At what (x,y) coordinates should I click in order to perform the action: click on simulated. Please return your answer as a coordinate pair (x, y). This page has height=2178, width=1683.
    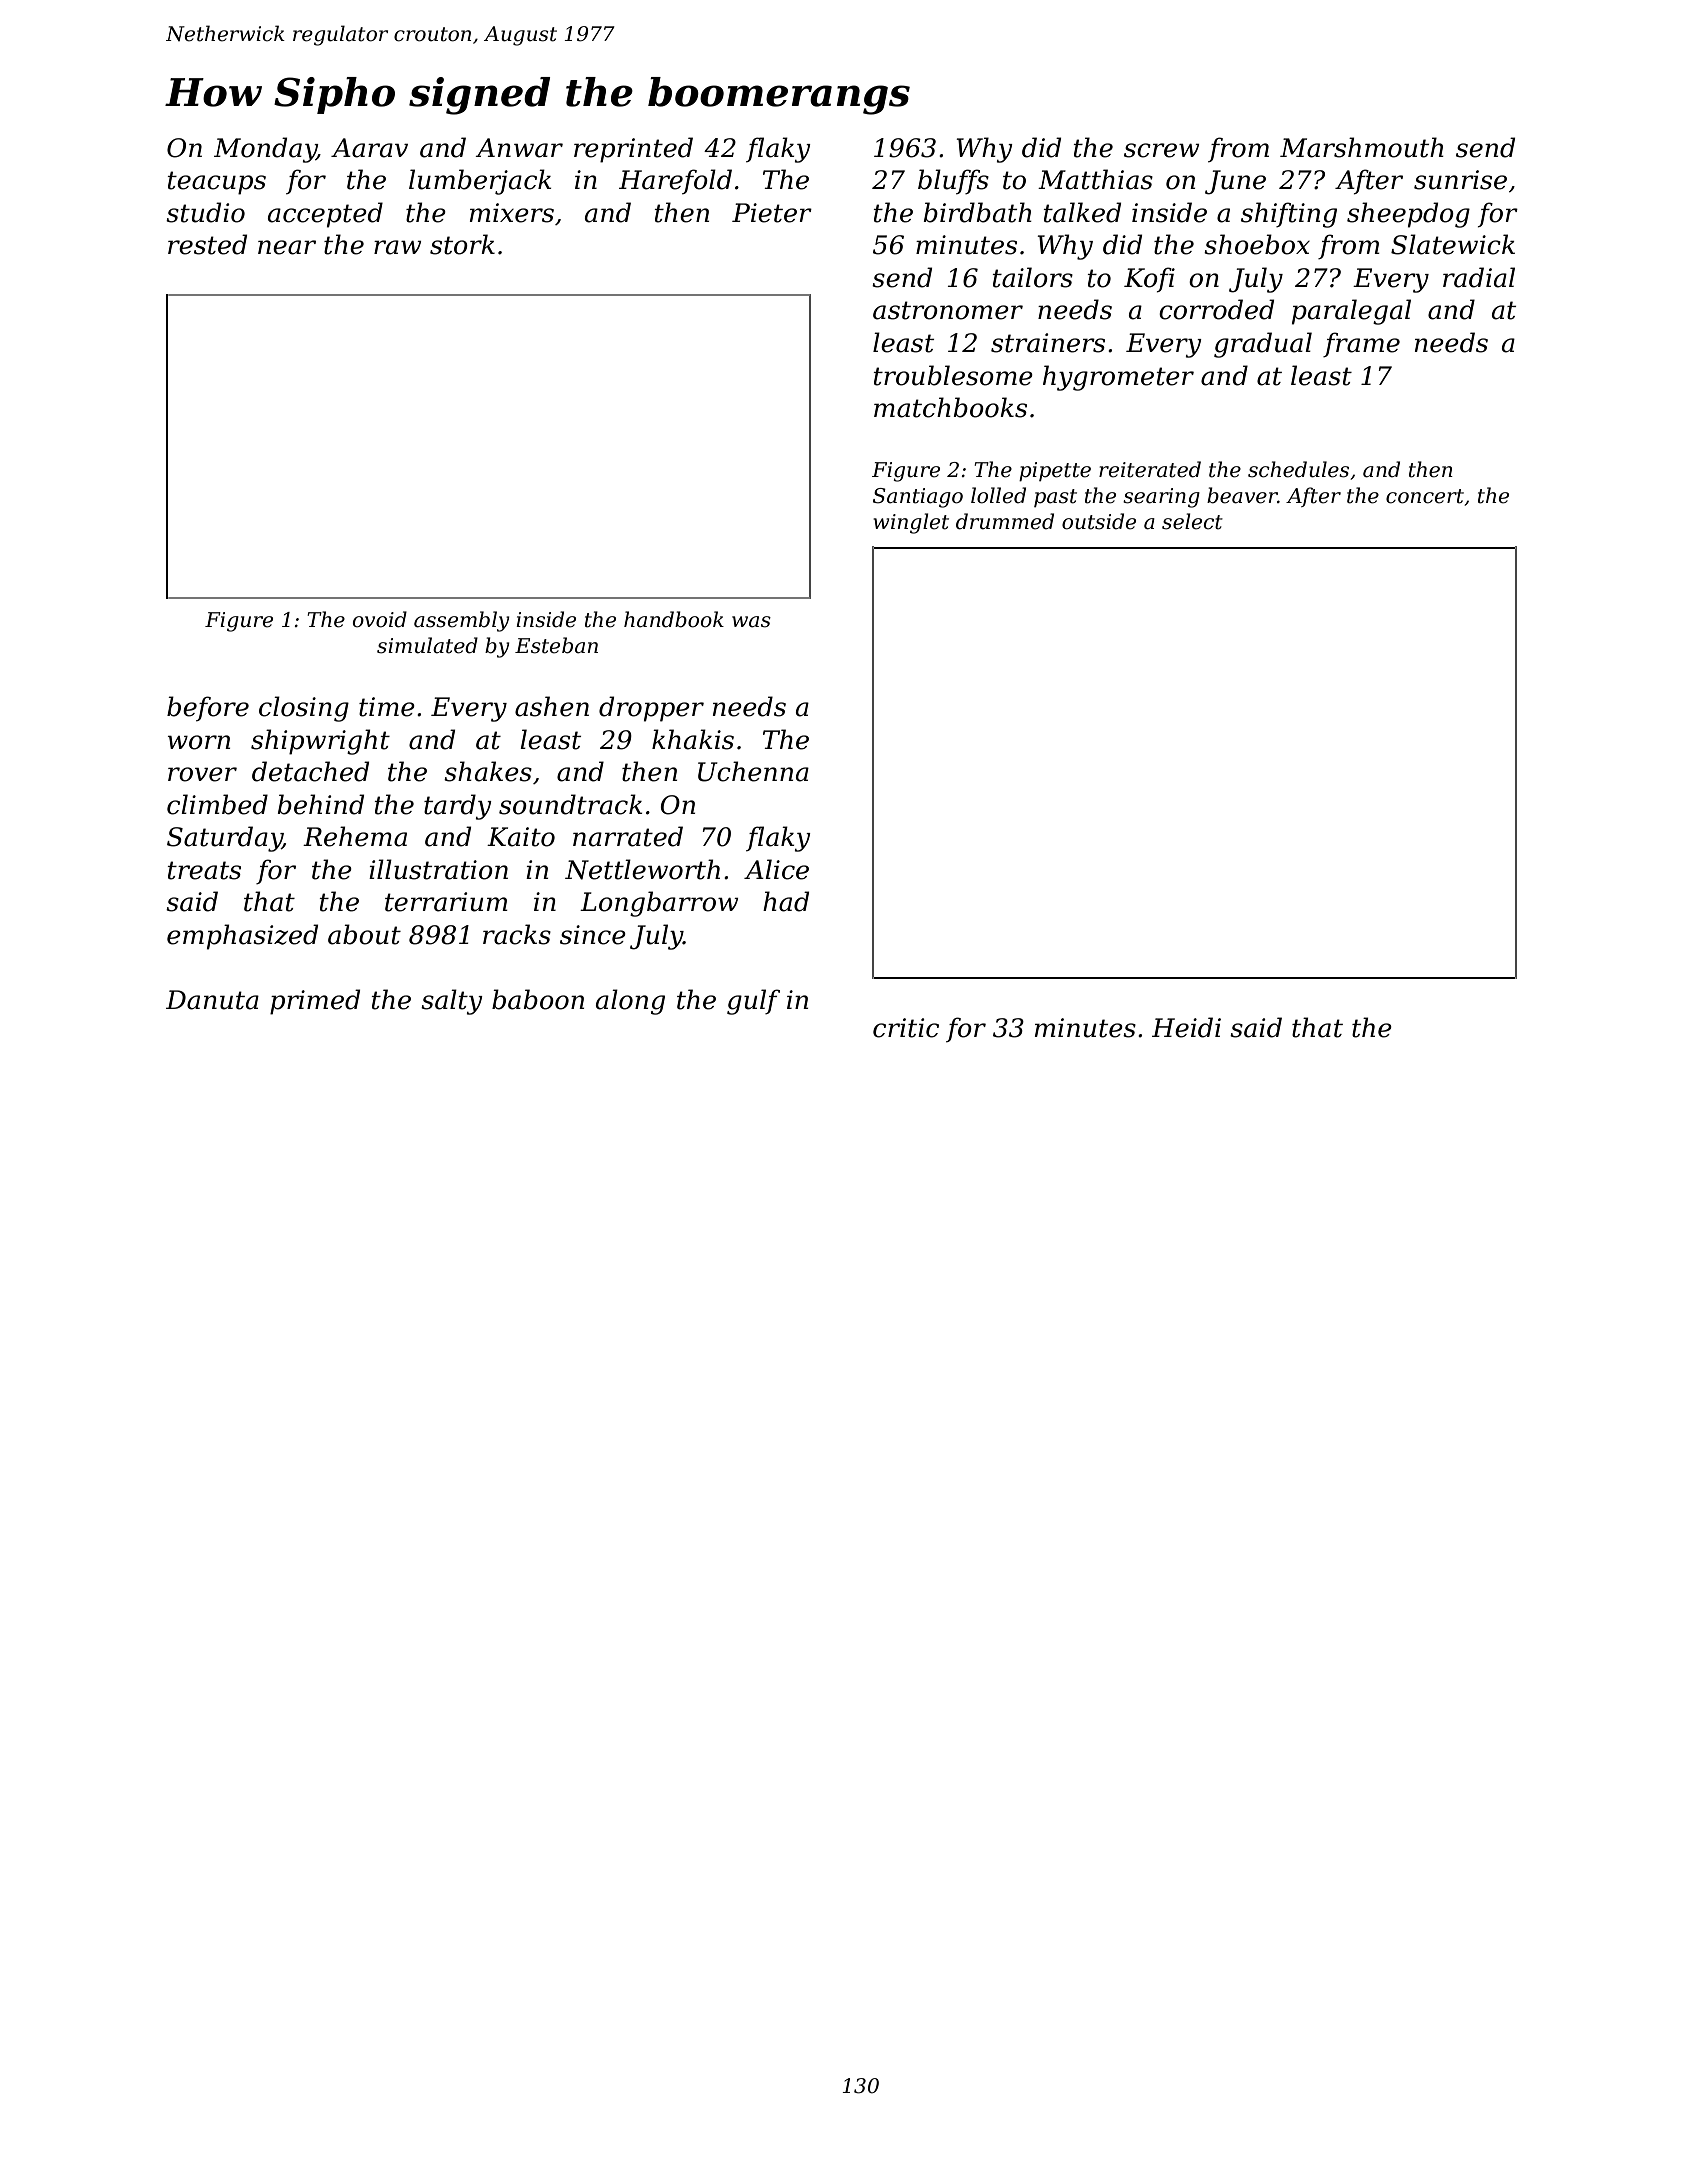
    Looking at the image, I should click on (427, 645).
